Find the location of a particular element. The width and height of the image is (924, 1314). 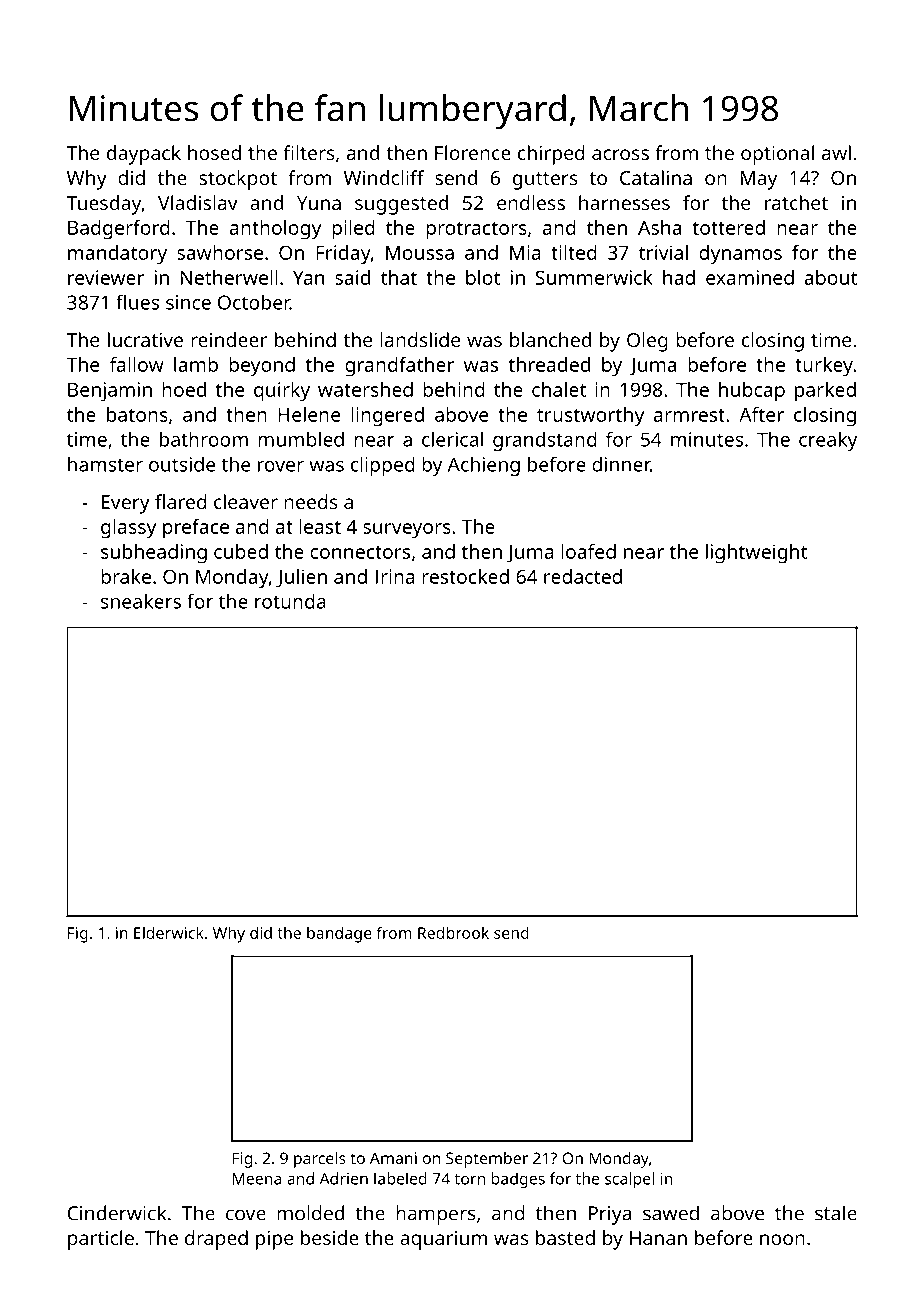

Florence is located at coordinates (473, 152).
